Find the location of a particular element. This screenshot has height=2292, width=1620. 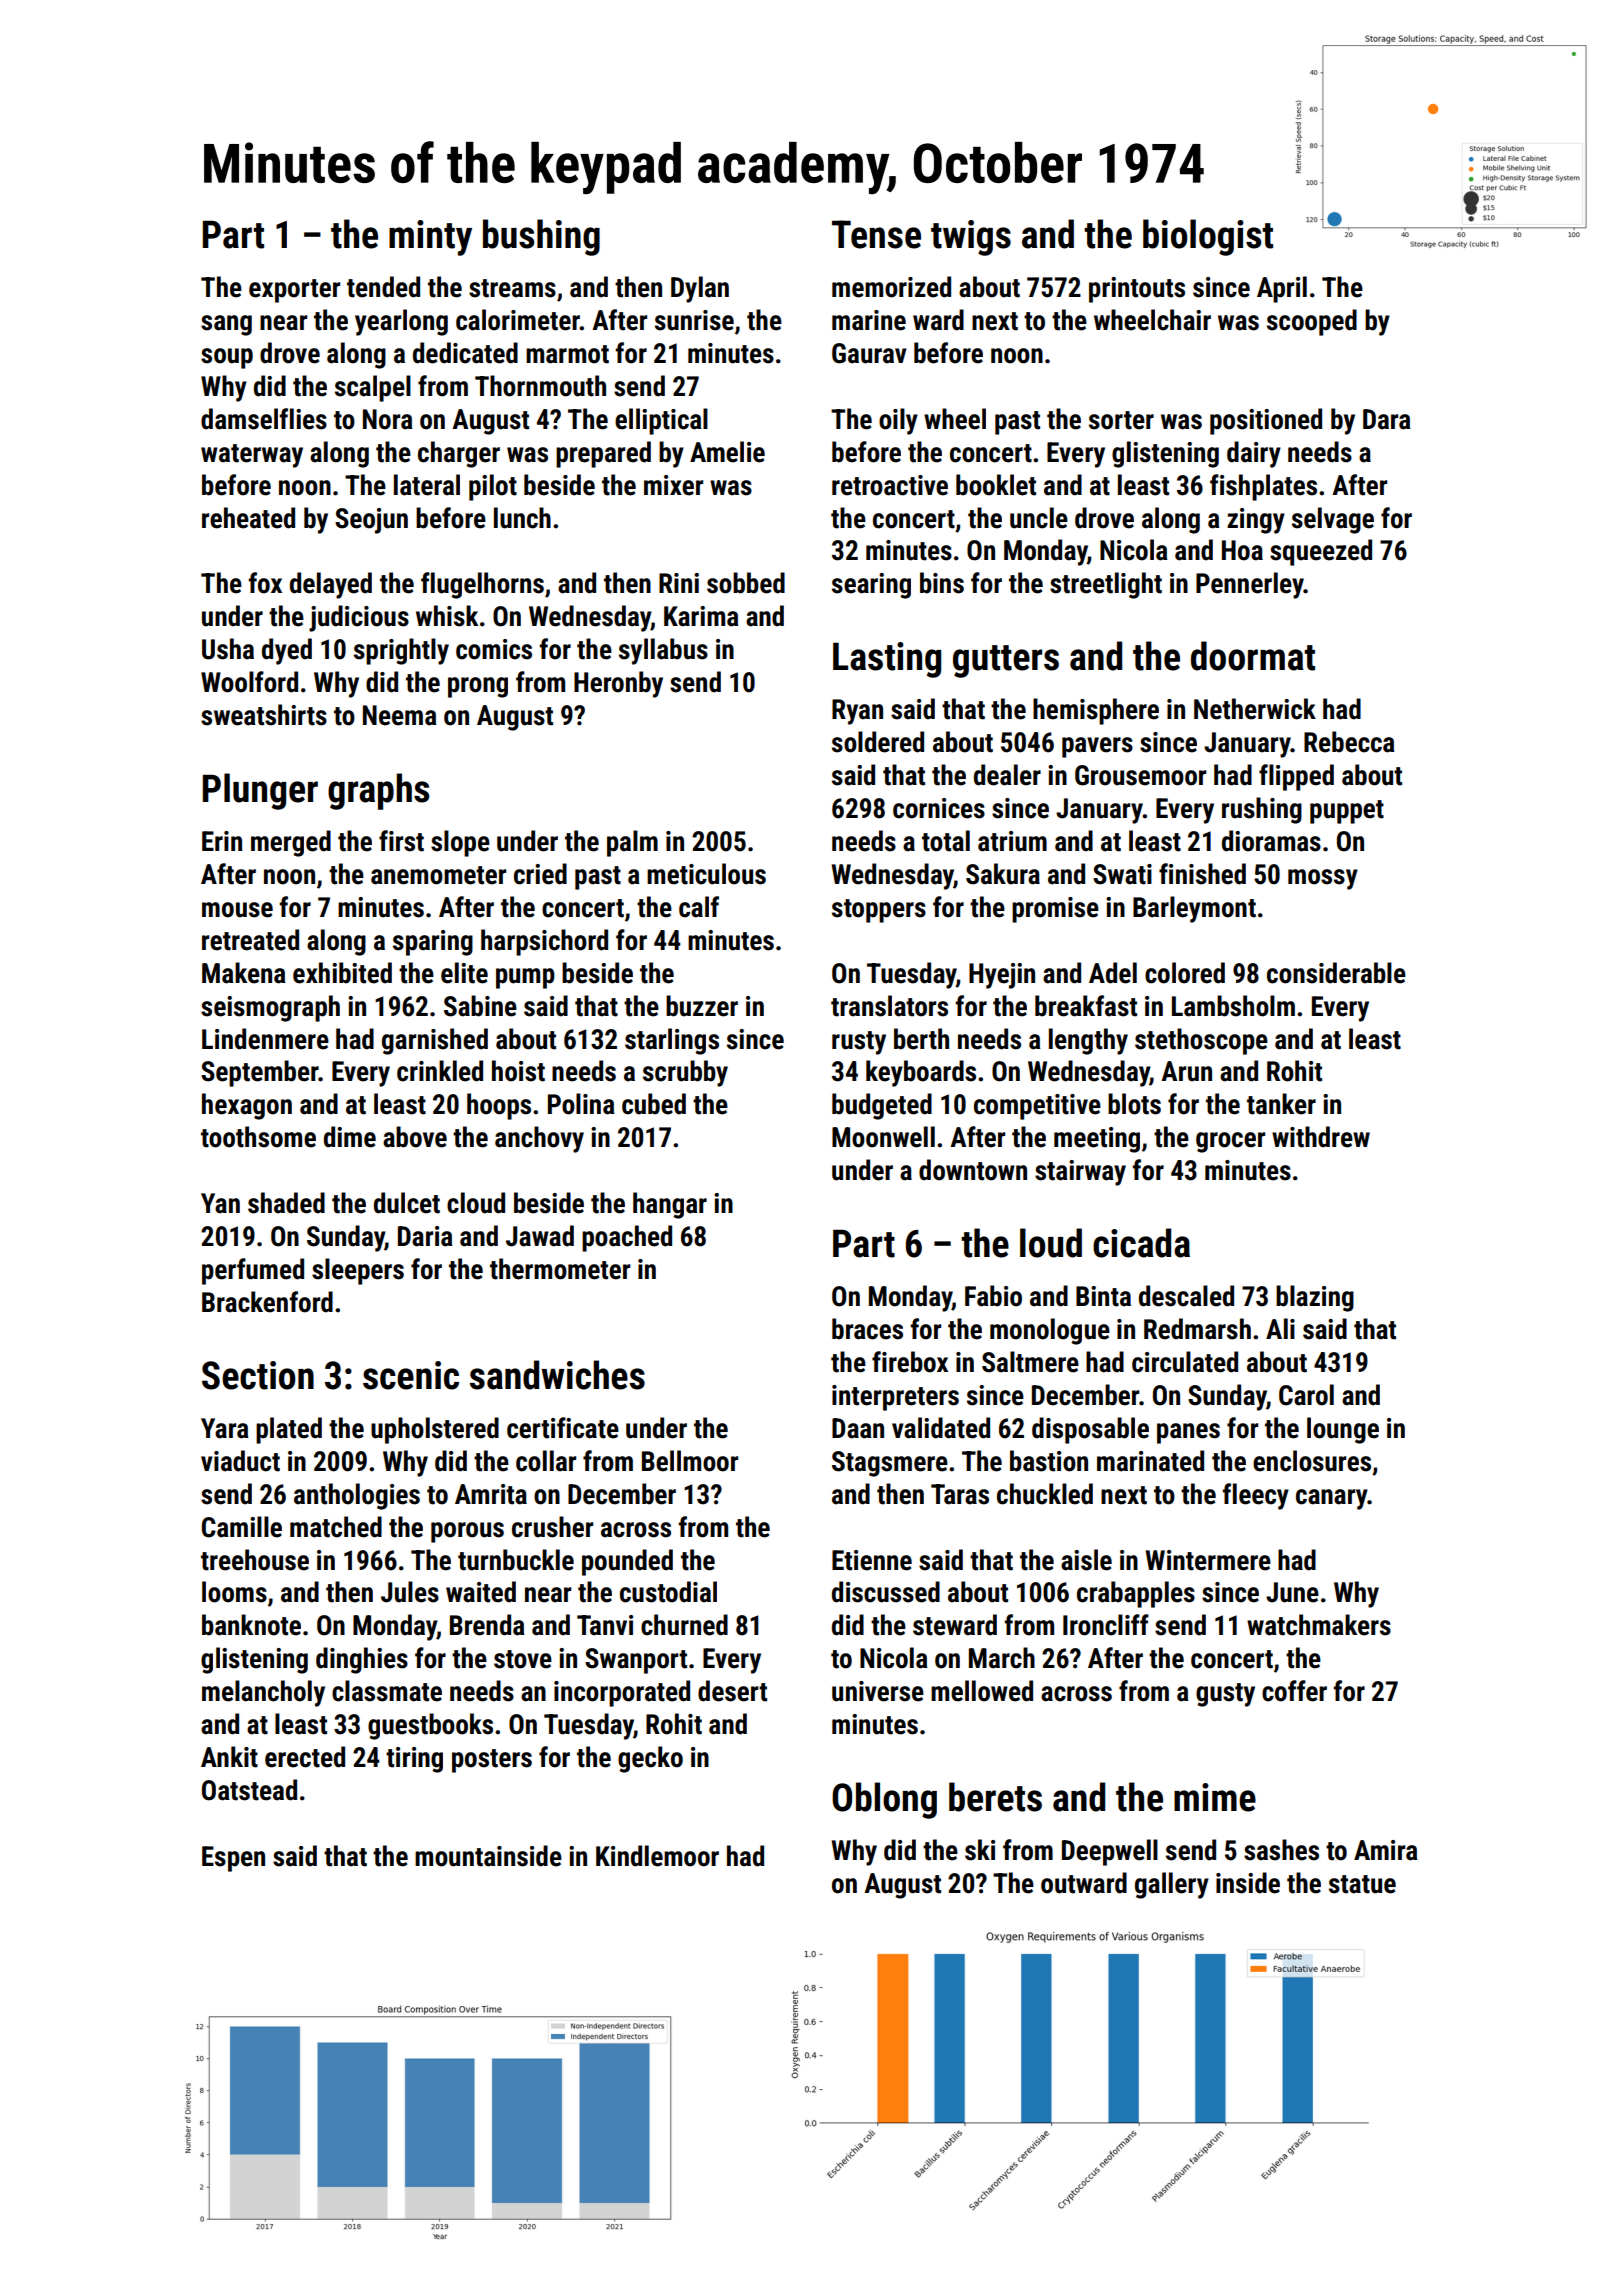

Oatstead is located at coordinates (249, 1790).
